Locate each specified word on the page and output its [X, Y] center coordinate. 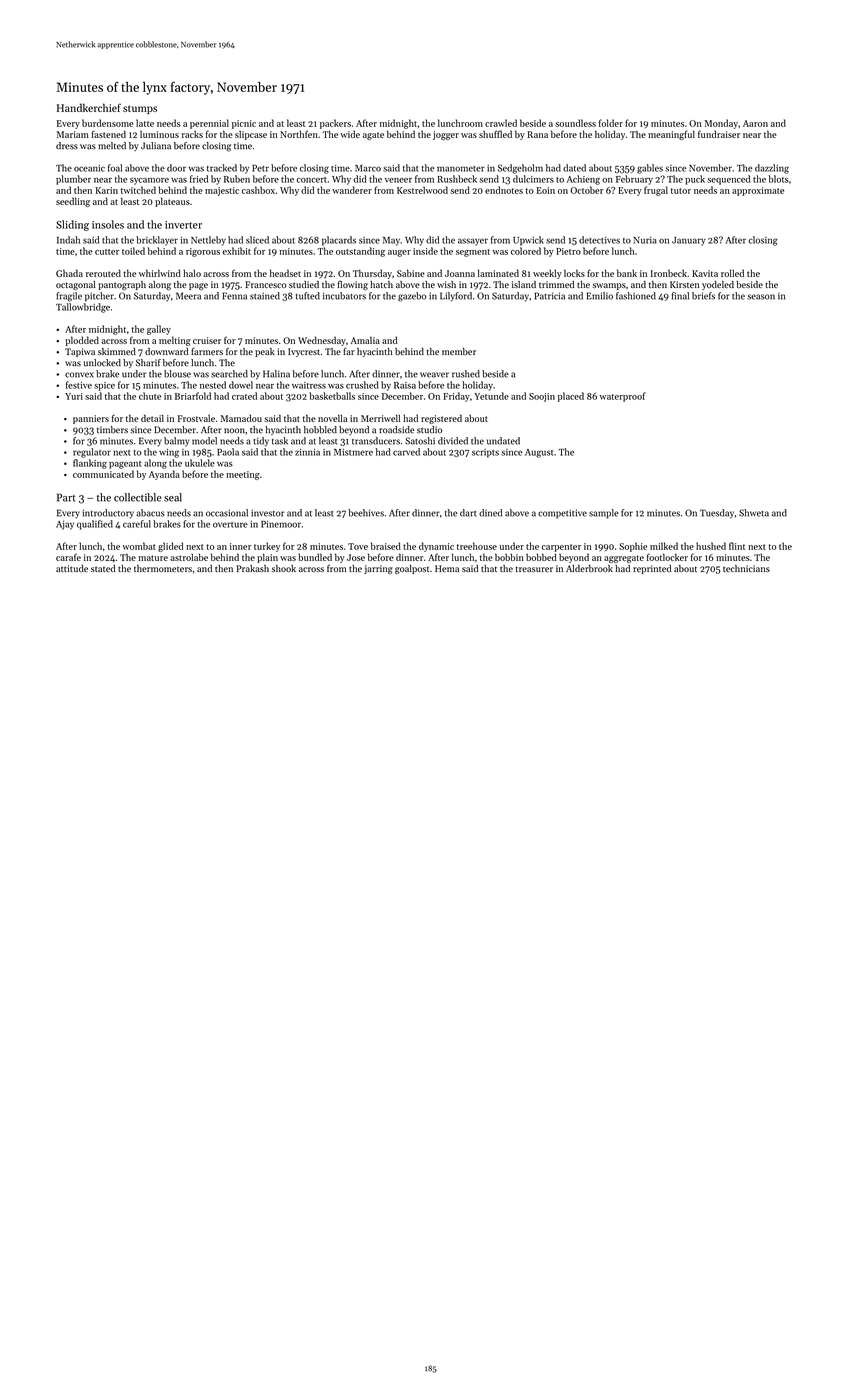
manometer [461, 169]
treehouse [477, 546]
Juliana [156, 146]
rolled [732, 273]
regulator [92, 453]
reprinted [652, 569]
